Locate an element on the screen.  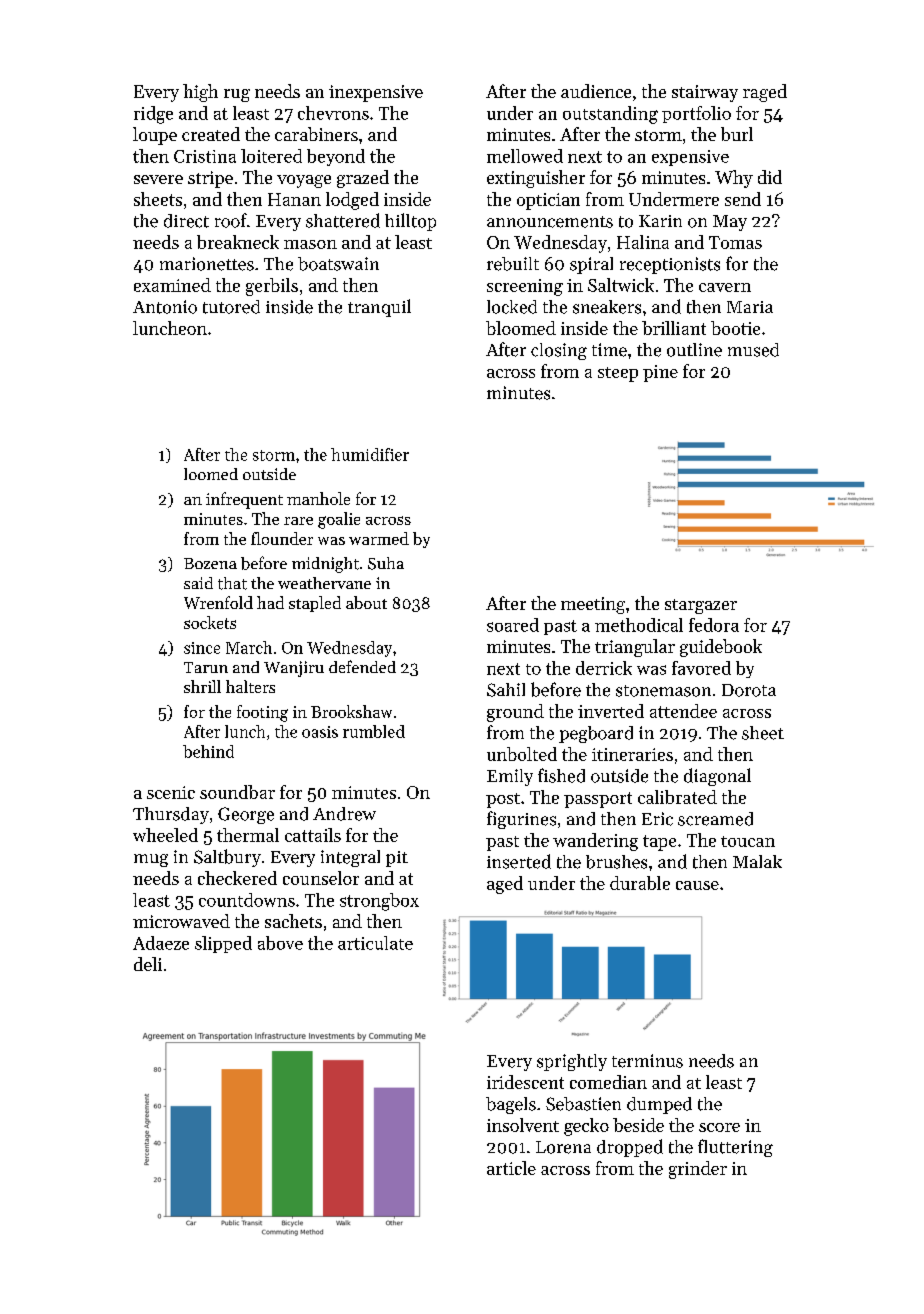
rug is located at coordinates (237, 95).
